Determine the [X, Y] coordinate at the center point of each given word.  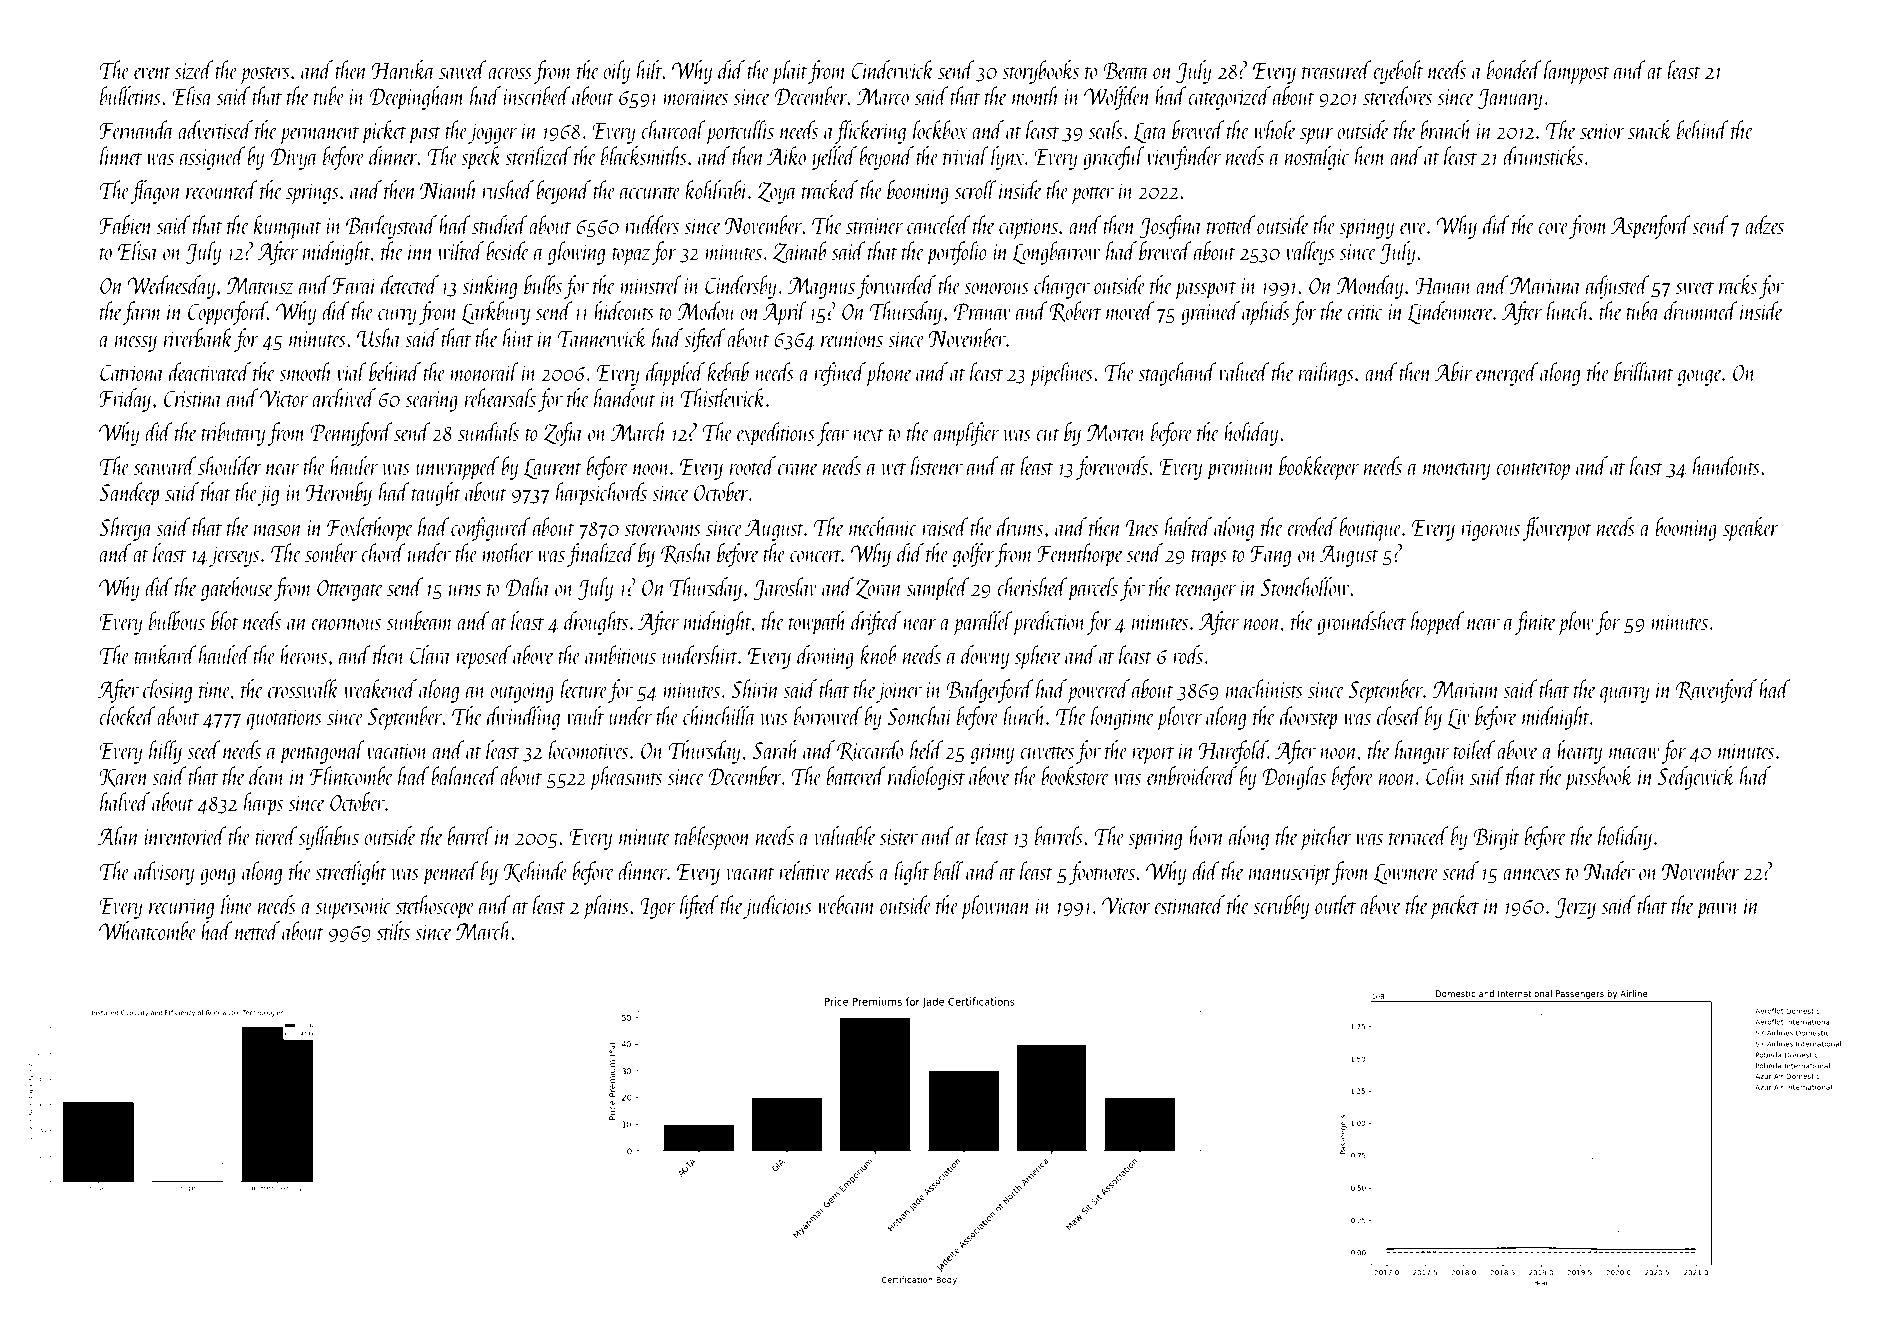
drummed [1701, 310]
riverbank [199, 337]
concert [815, 555]
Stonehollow [1305, 586]
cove [1553, 228]
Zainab [799, 252]
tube [329, 95]
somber [331, 552]
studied [500, 224]
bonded [1514, 69]
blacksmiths [644, 155]
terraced [1418, 835]
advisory [164, 873]
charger [1062, 287]
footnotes [1102, 873]
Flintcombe [352, 775]
